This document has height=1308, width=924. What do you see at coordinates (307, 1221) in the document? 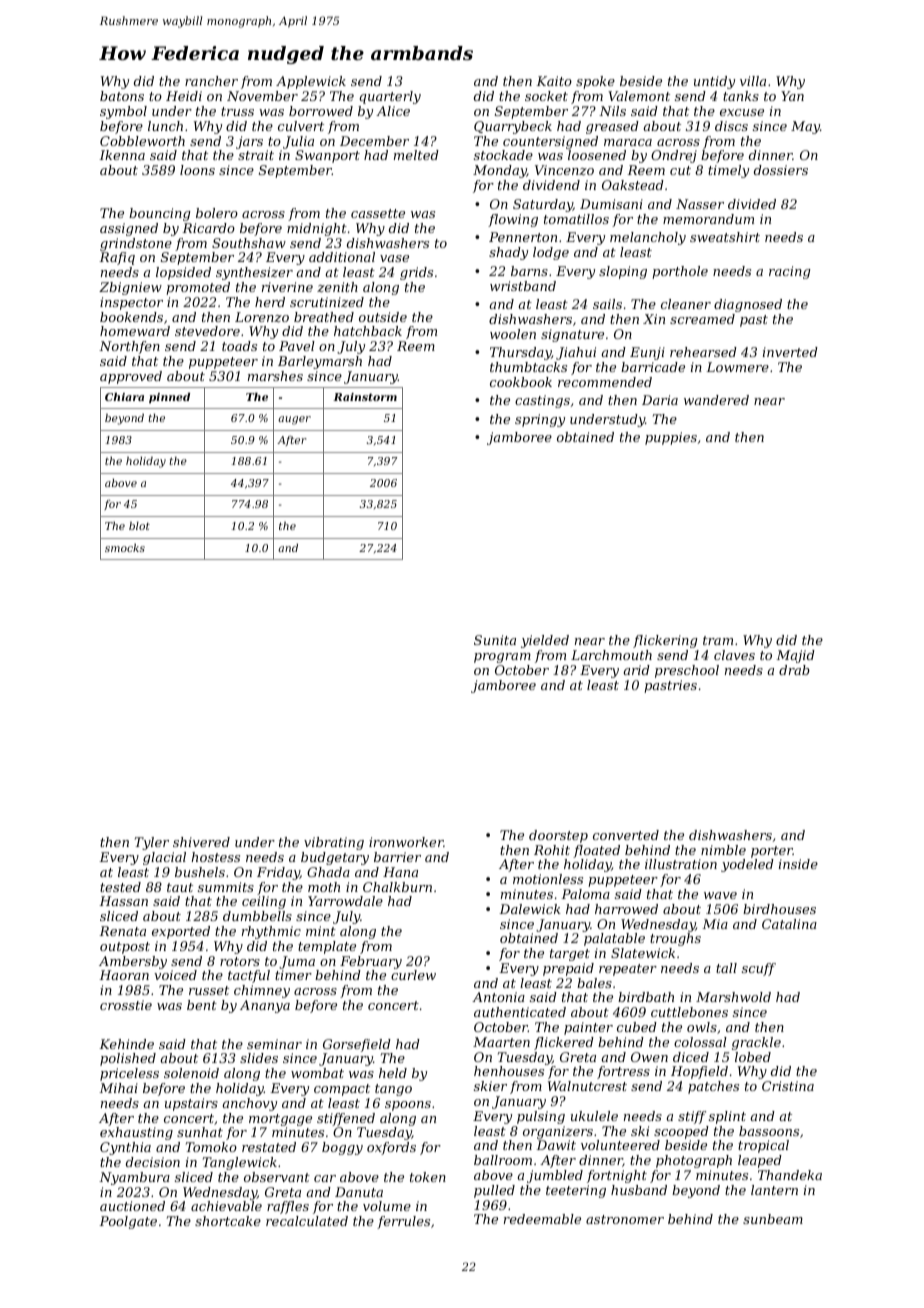
I see `recalculated` at bounding box center [307, 1221].
